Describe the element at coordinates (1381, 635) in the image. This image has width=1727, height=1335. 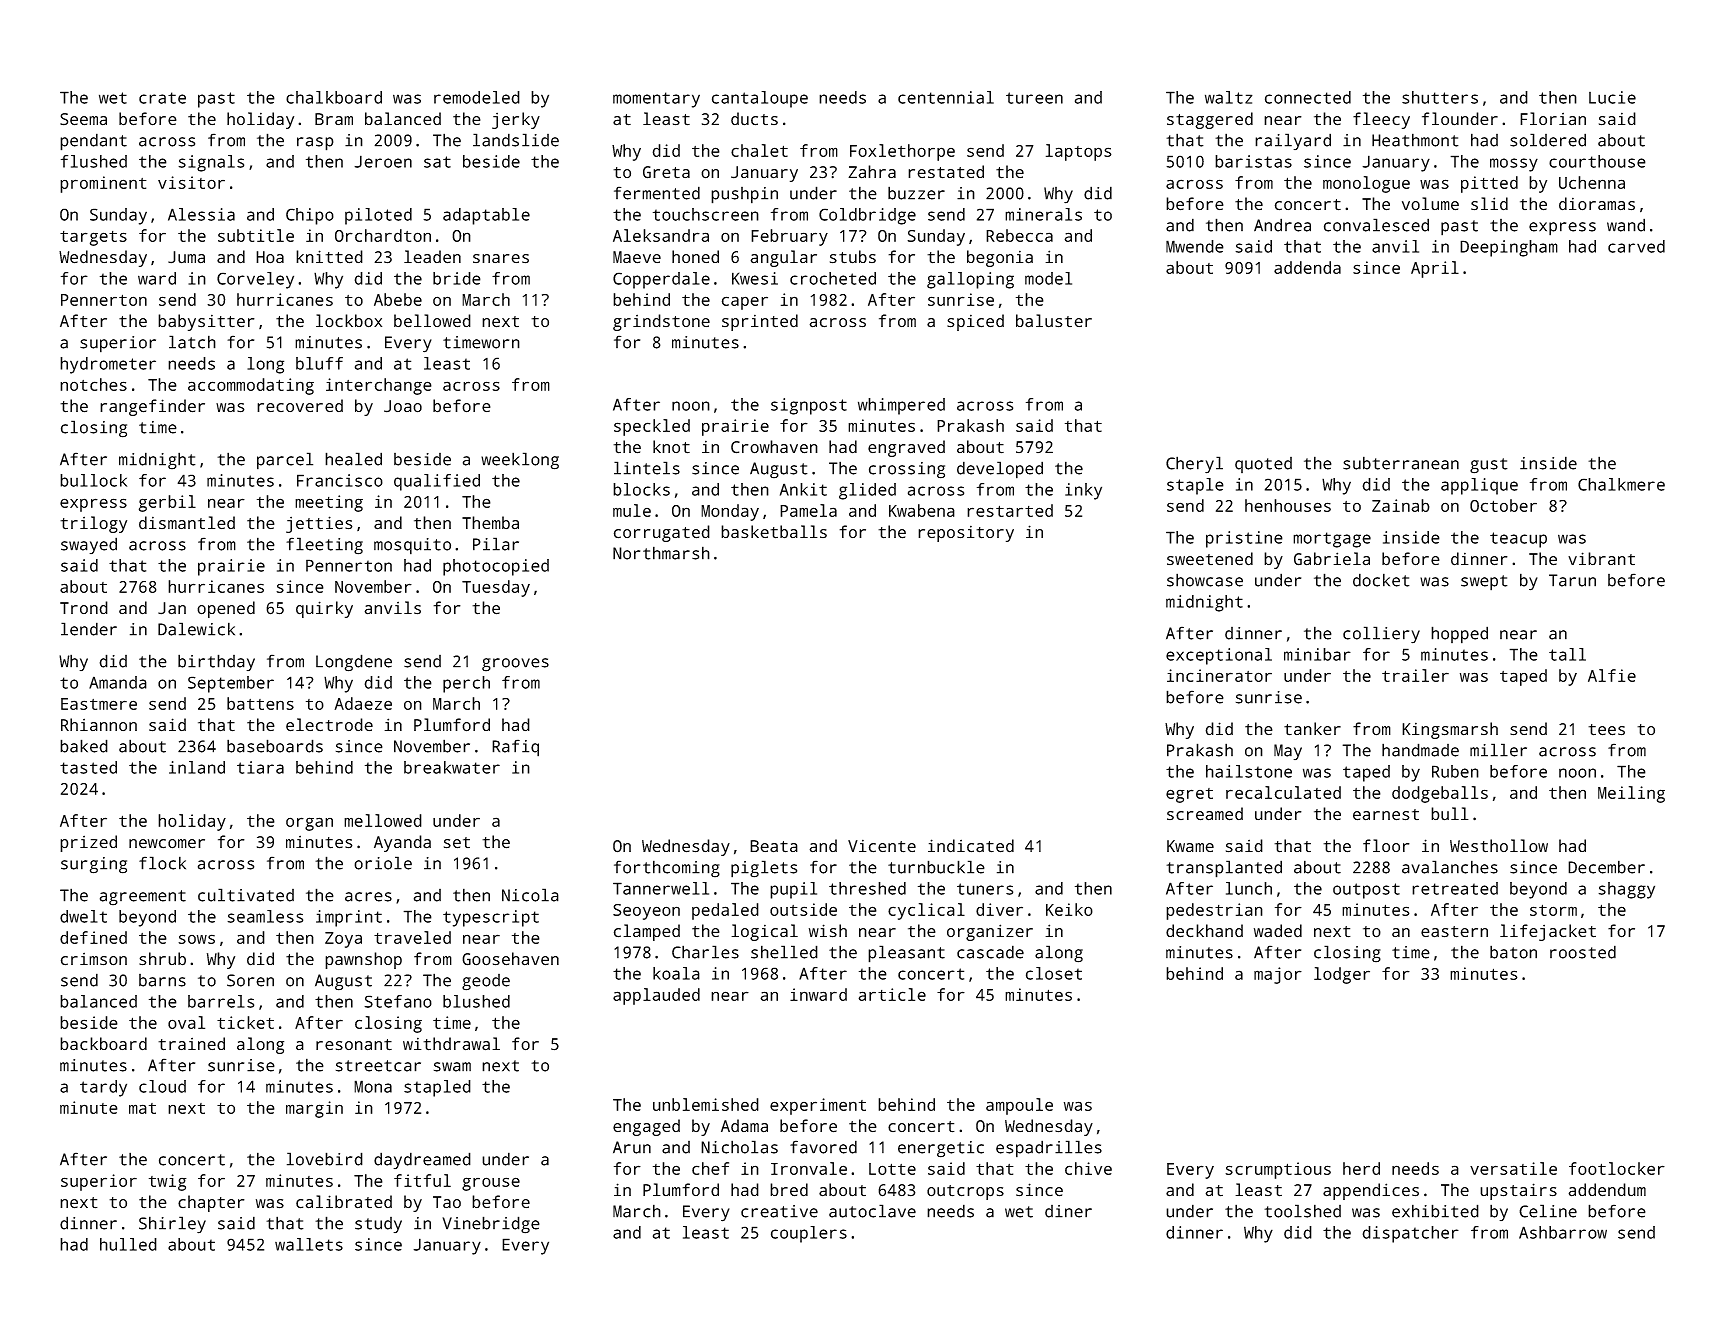
I see `colliery` at that location.
